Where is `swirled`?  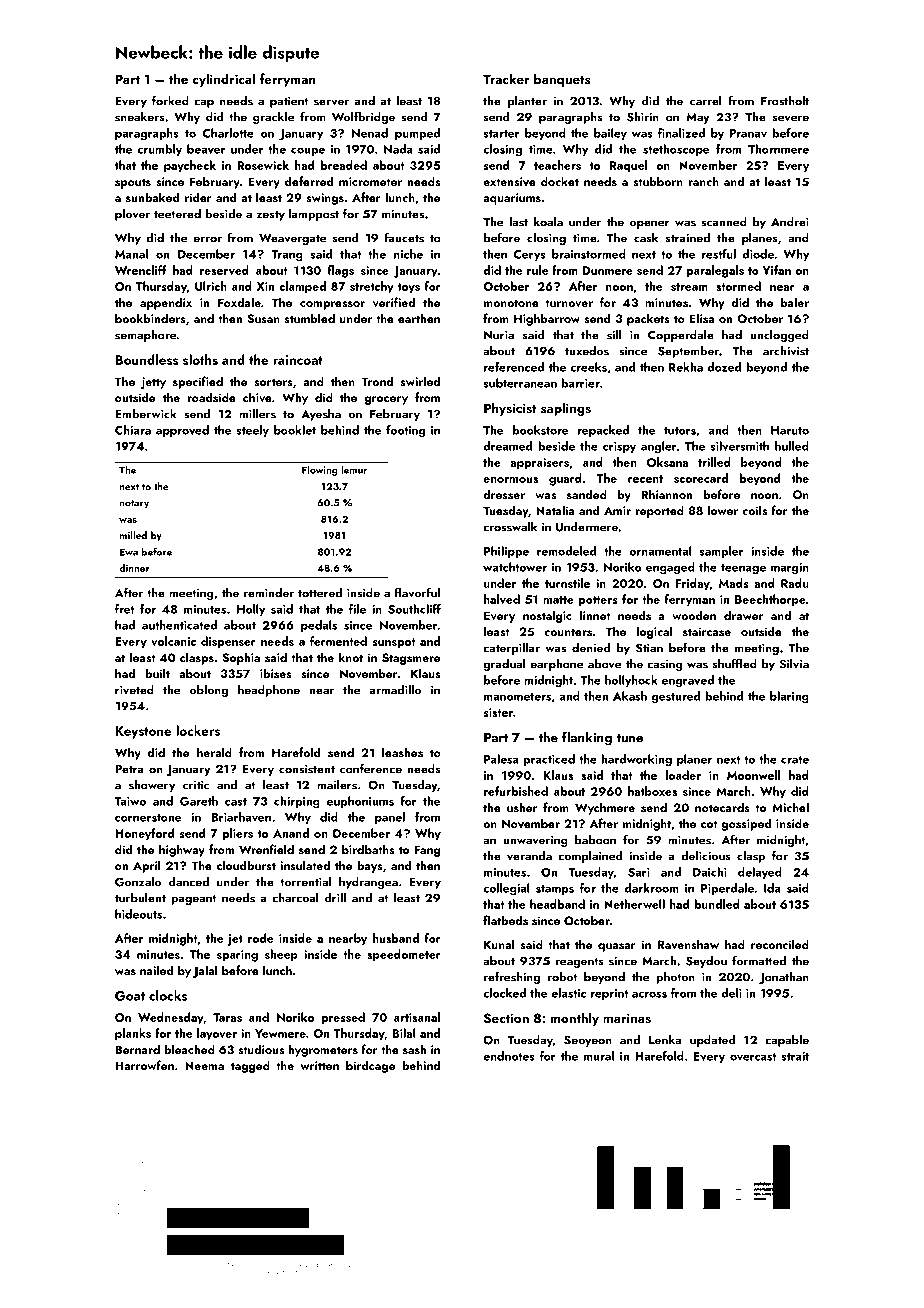 swirled is located at coordinates (420, 381).
